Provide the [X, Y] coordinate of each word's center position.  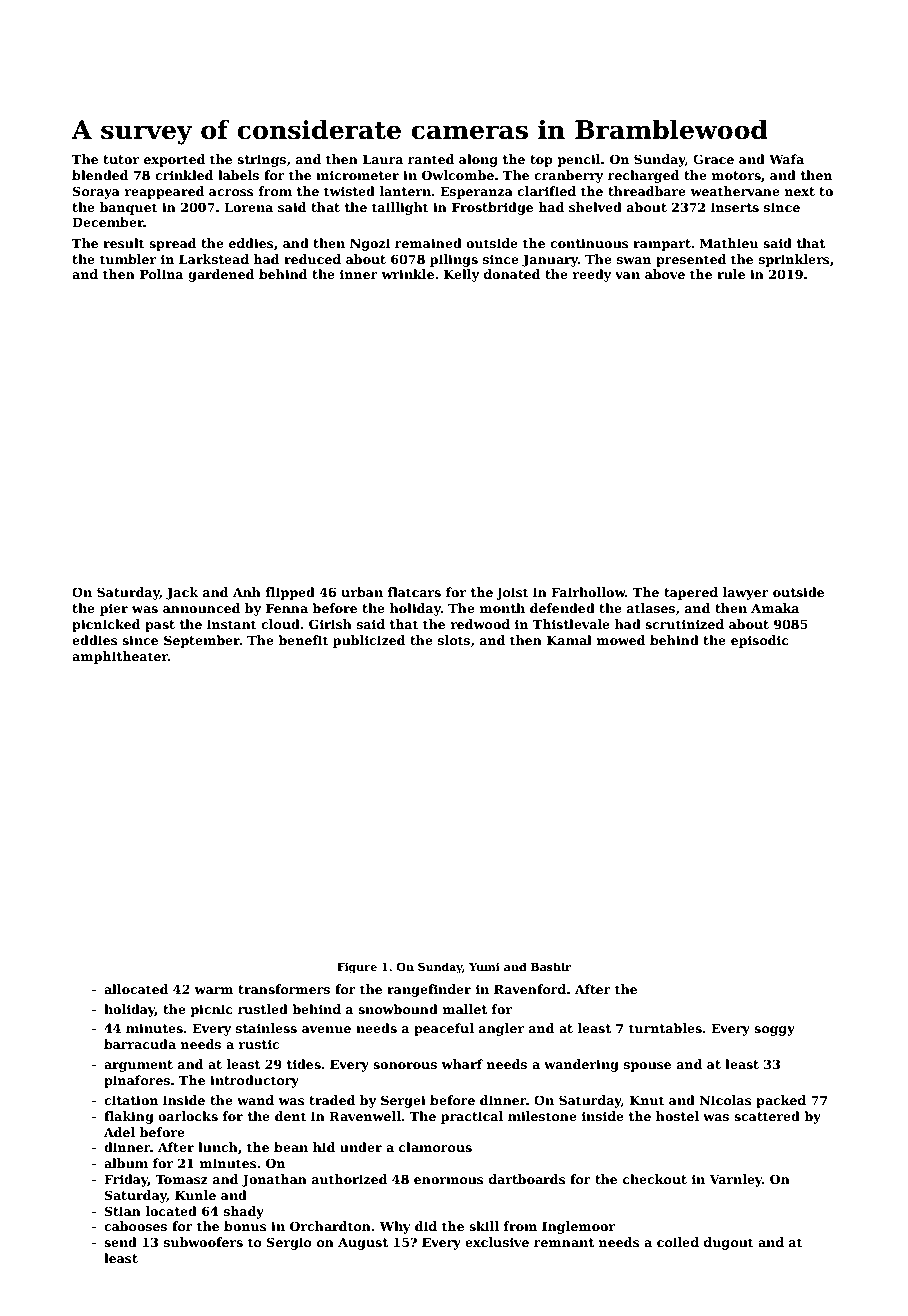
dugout [729, 1243]
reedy [592, 275]
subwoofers [203, 1242]
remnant [564, 1242]
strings [261, 160]
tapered [691, 593]
